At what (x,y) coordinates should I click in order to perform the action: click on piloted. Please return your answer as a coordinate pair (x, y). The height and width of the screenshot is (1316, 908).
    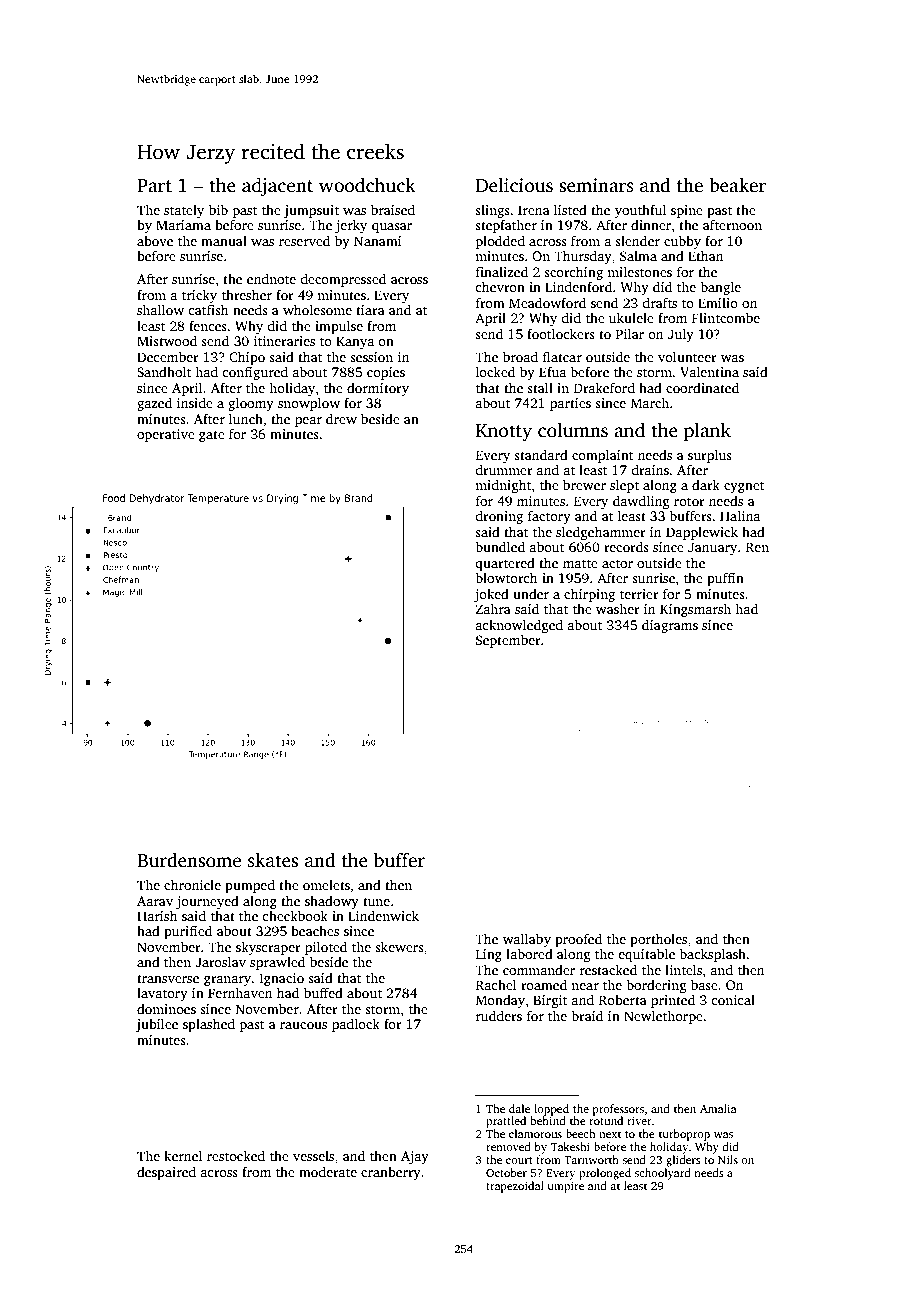
    Looking at the image, I should click on (326, 948).
